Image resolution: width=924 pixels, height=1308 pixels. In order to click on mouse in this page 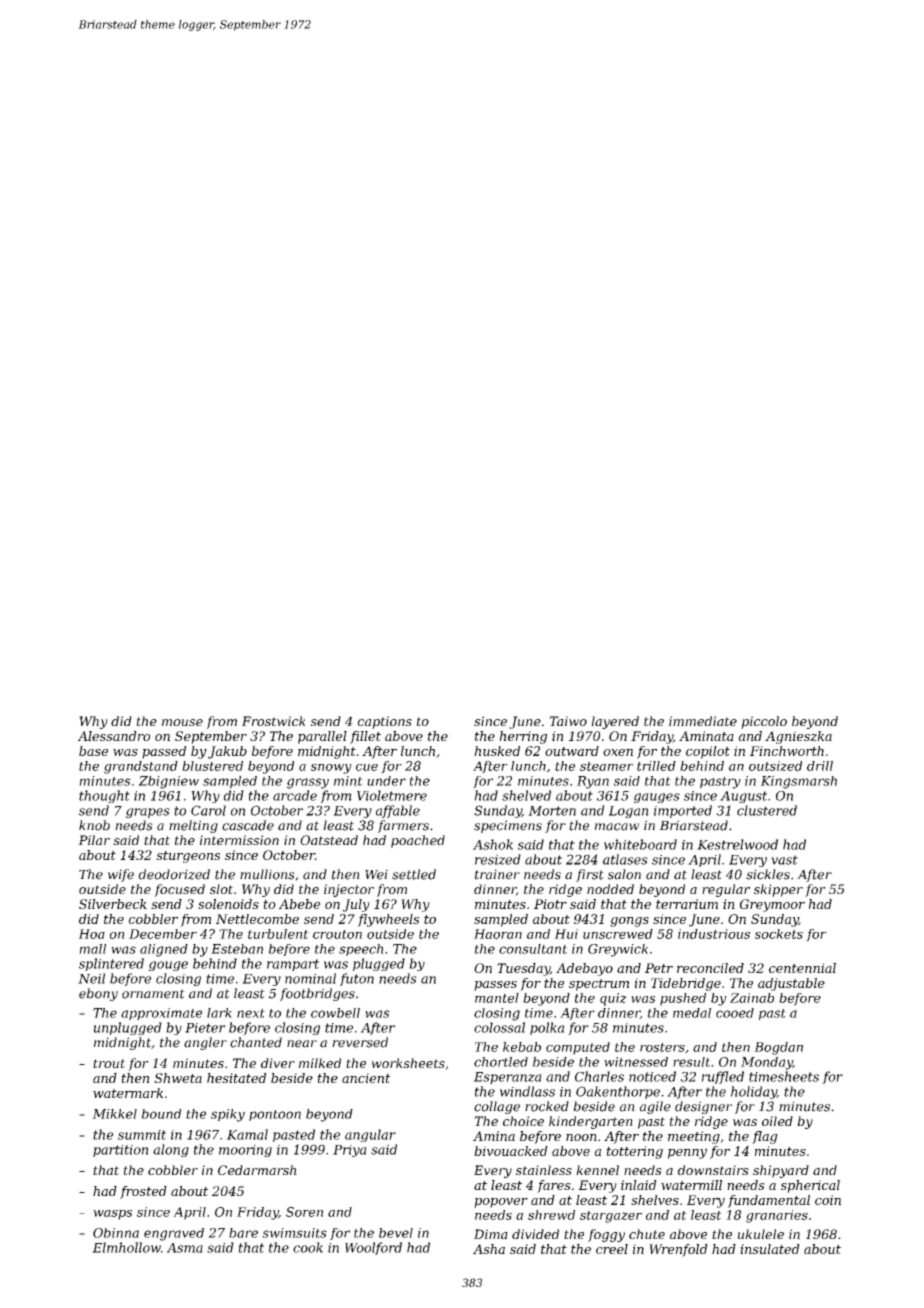, I will do `click(182, 722)`.
